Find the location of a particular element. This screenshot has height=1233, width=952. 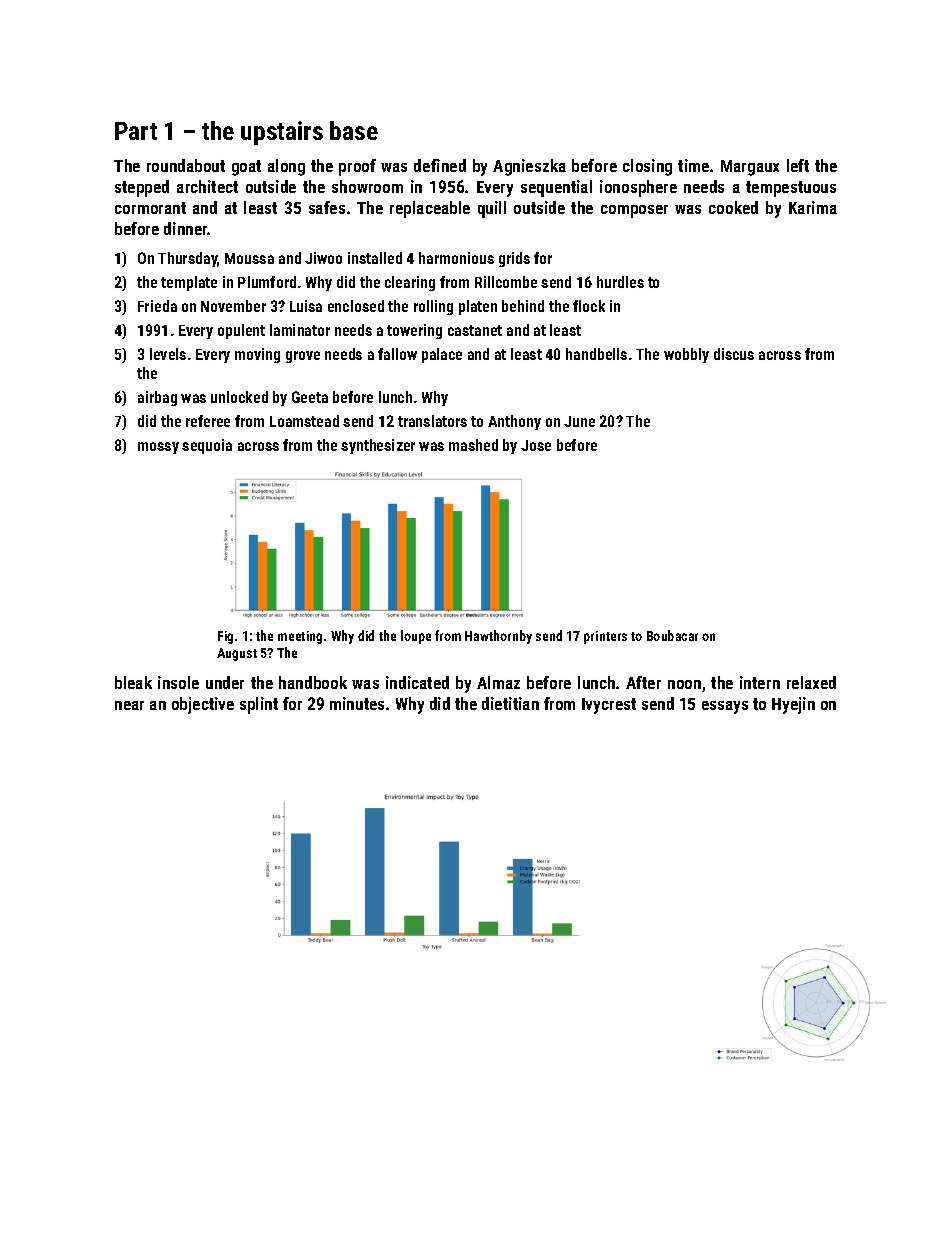

minutes is located at coordinates (357, 703).
